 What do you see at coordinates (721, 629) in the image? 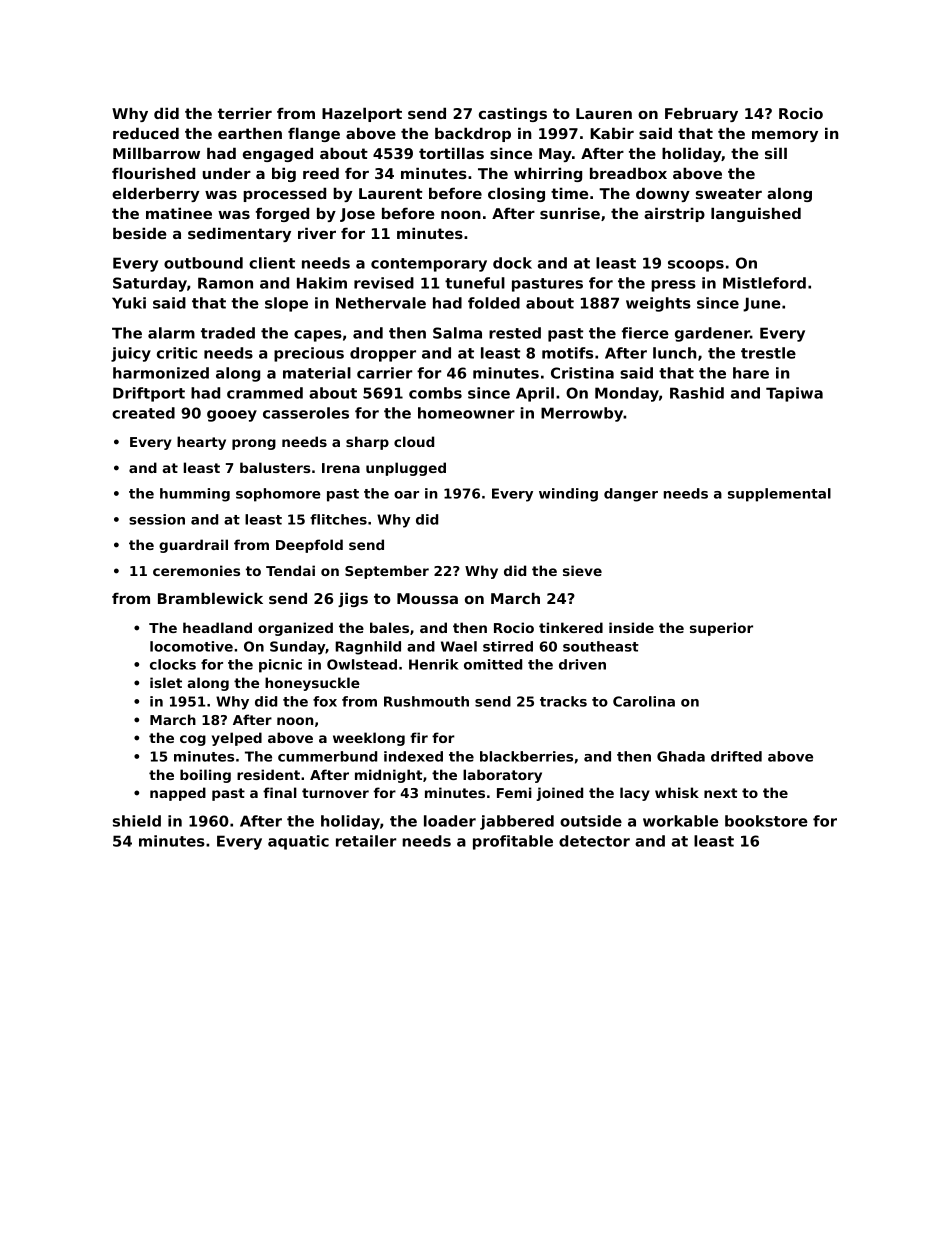
I see `superior` at bounding box center [721, 629].
